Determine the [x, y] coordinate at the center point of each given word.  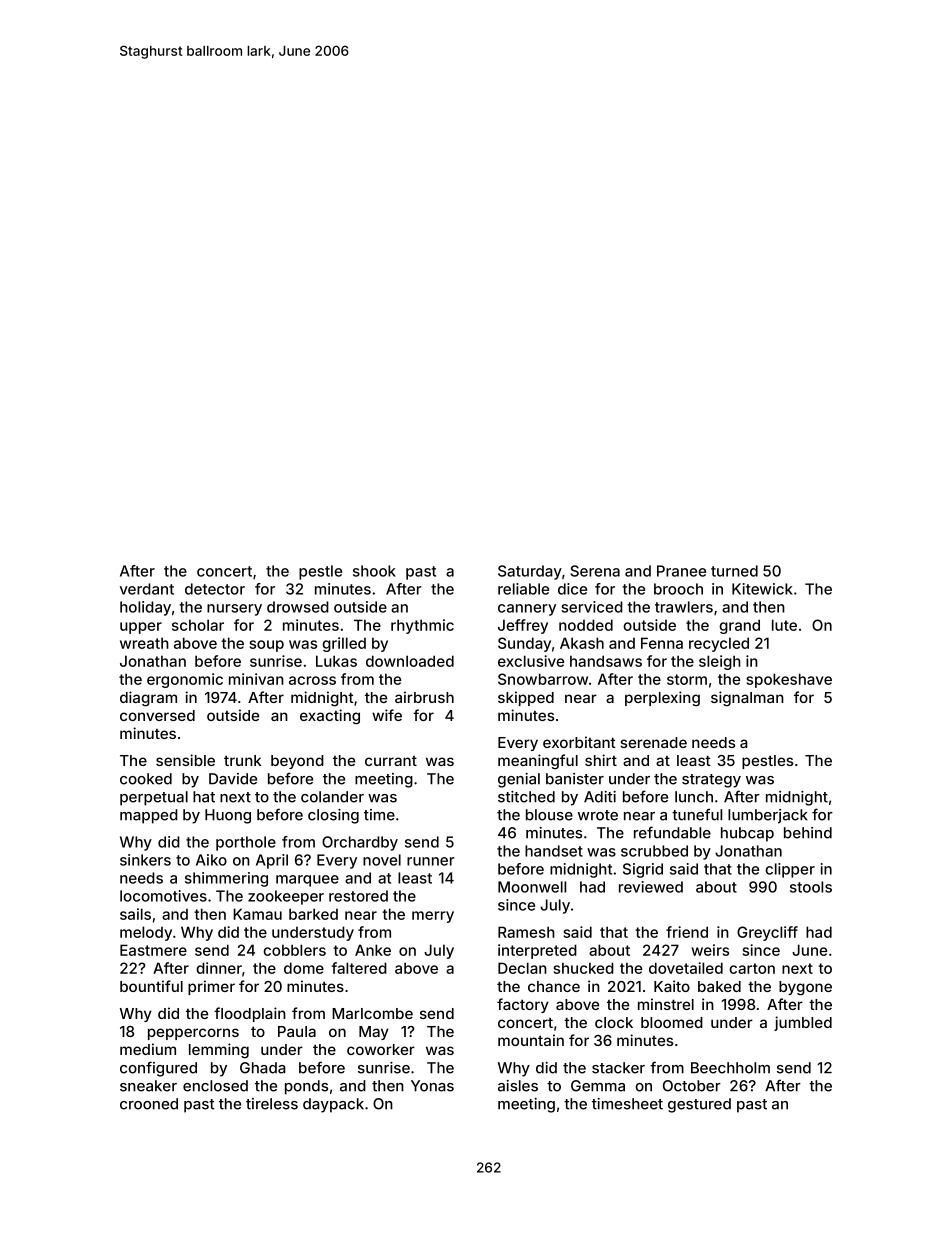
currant [391, 761]
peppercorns [193, 1034]
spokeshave [789, 680]
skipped [526, 698]
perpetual [154, 798]
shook [374, 571]
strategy [711, 781]
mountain [531, 1040]
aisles [518, 1086]
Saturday [530, 572]
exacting [330, 717]
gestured [699, 1105]
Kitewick [762, 589]
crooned [149, 1104]
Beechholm [730, 1068]
